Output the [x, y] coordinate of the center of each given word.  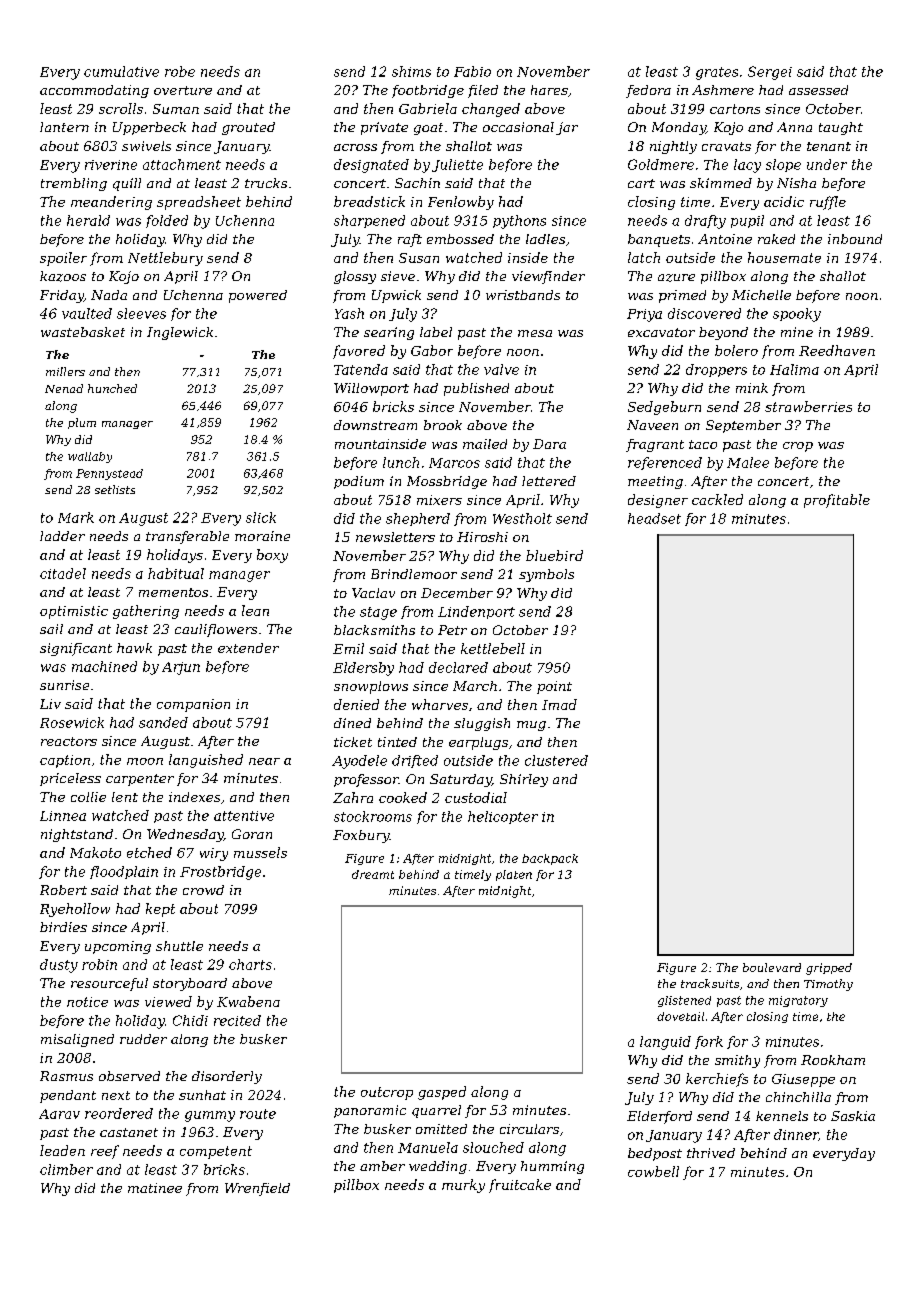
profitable [837, 501]
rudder [143, 1039]
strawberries [808, 406]
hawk [134, 648]
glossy [355, 277]
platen [514, 875]
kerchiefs [717, 1080]
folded [167, 221]
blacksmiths [374, 630]
